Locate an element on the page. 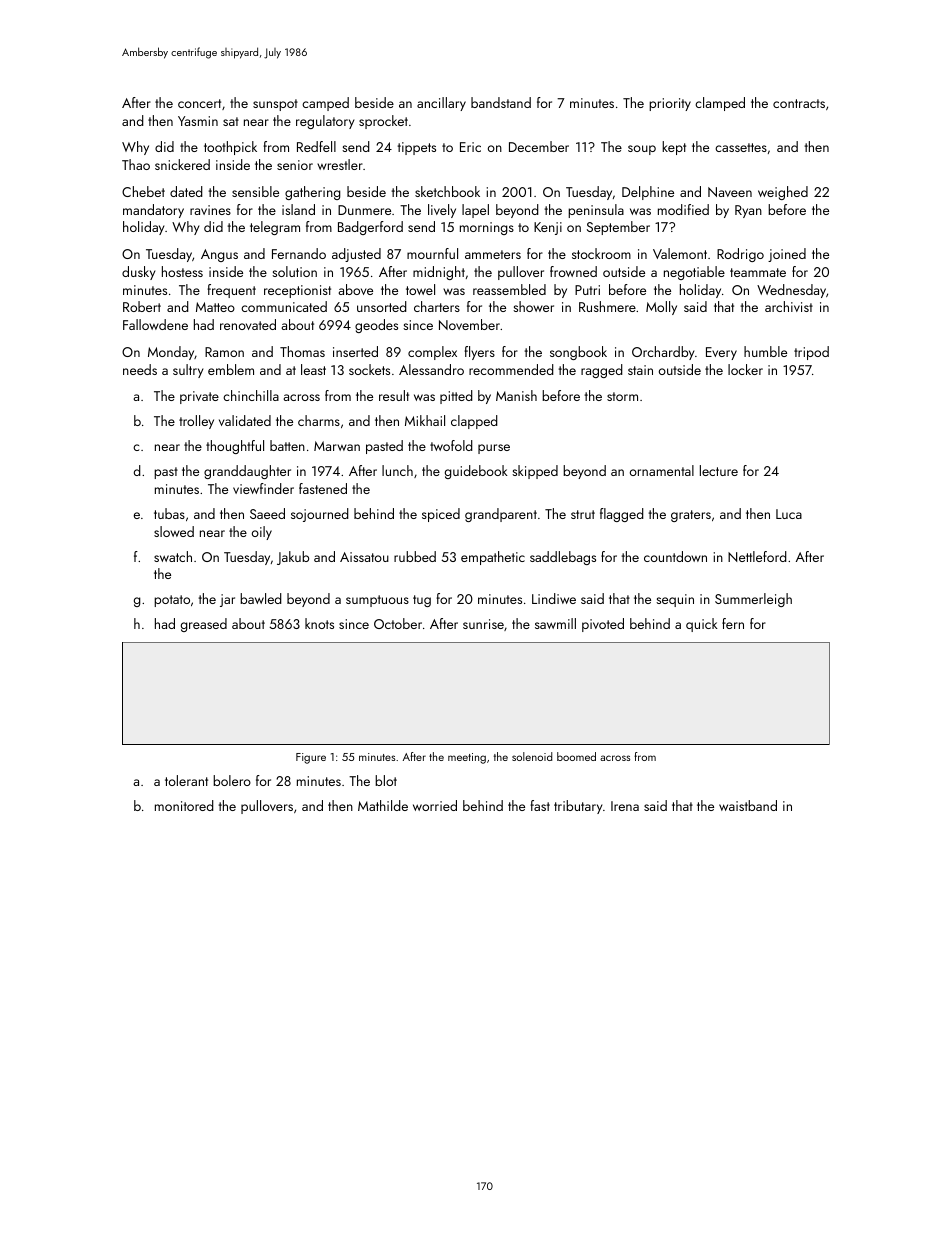  contracts is located at coordinates (799, 103).
